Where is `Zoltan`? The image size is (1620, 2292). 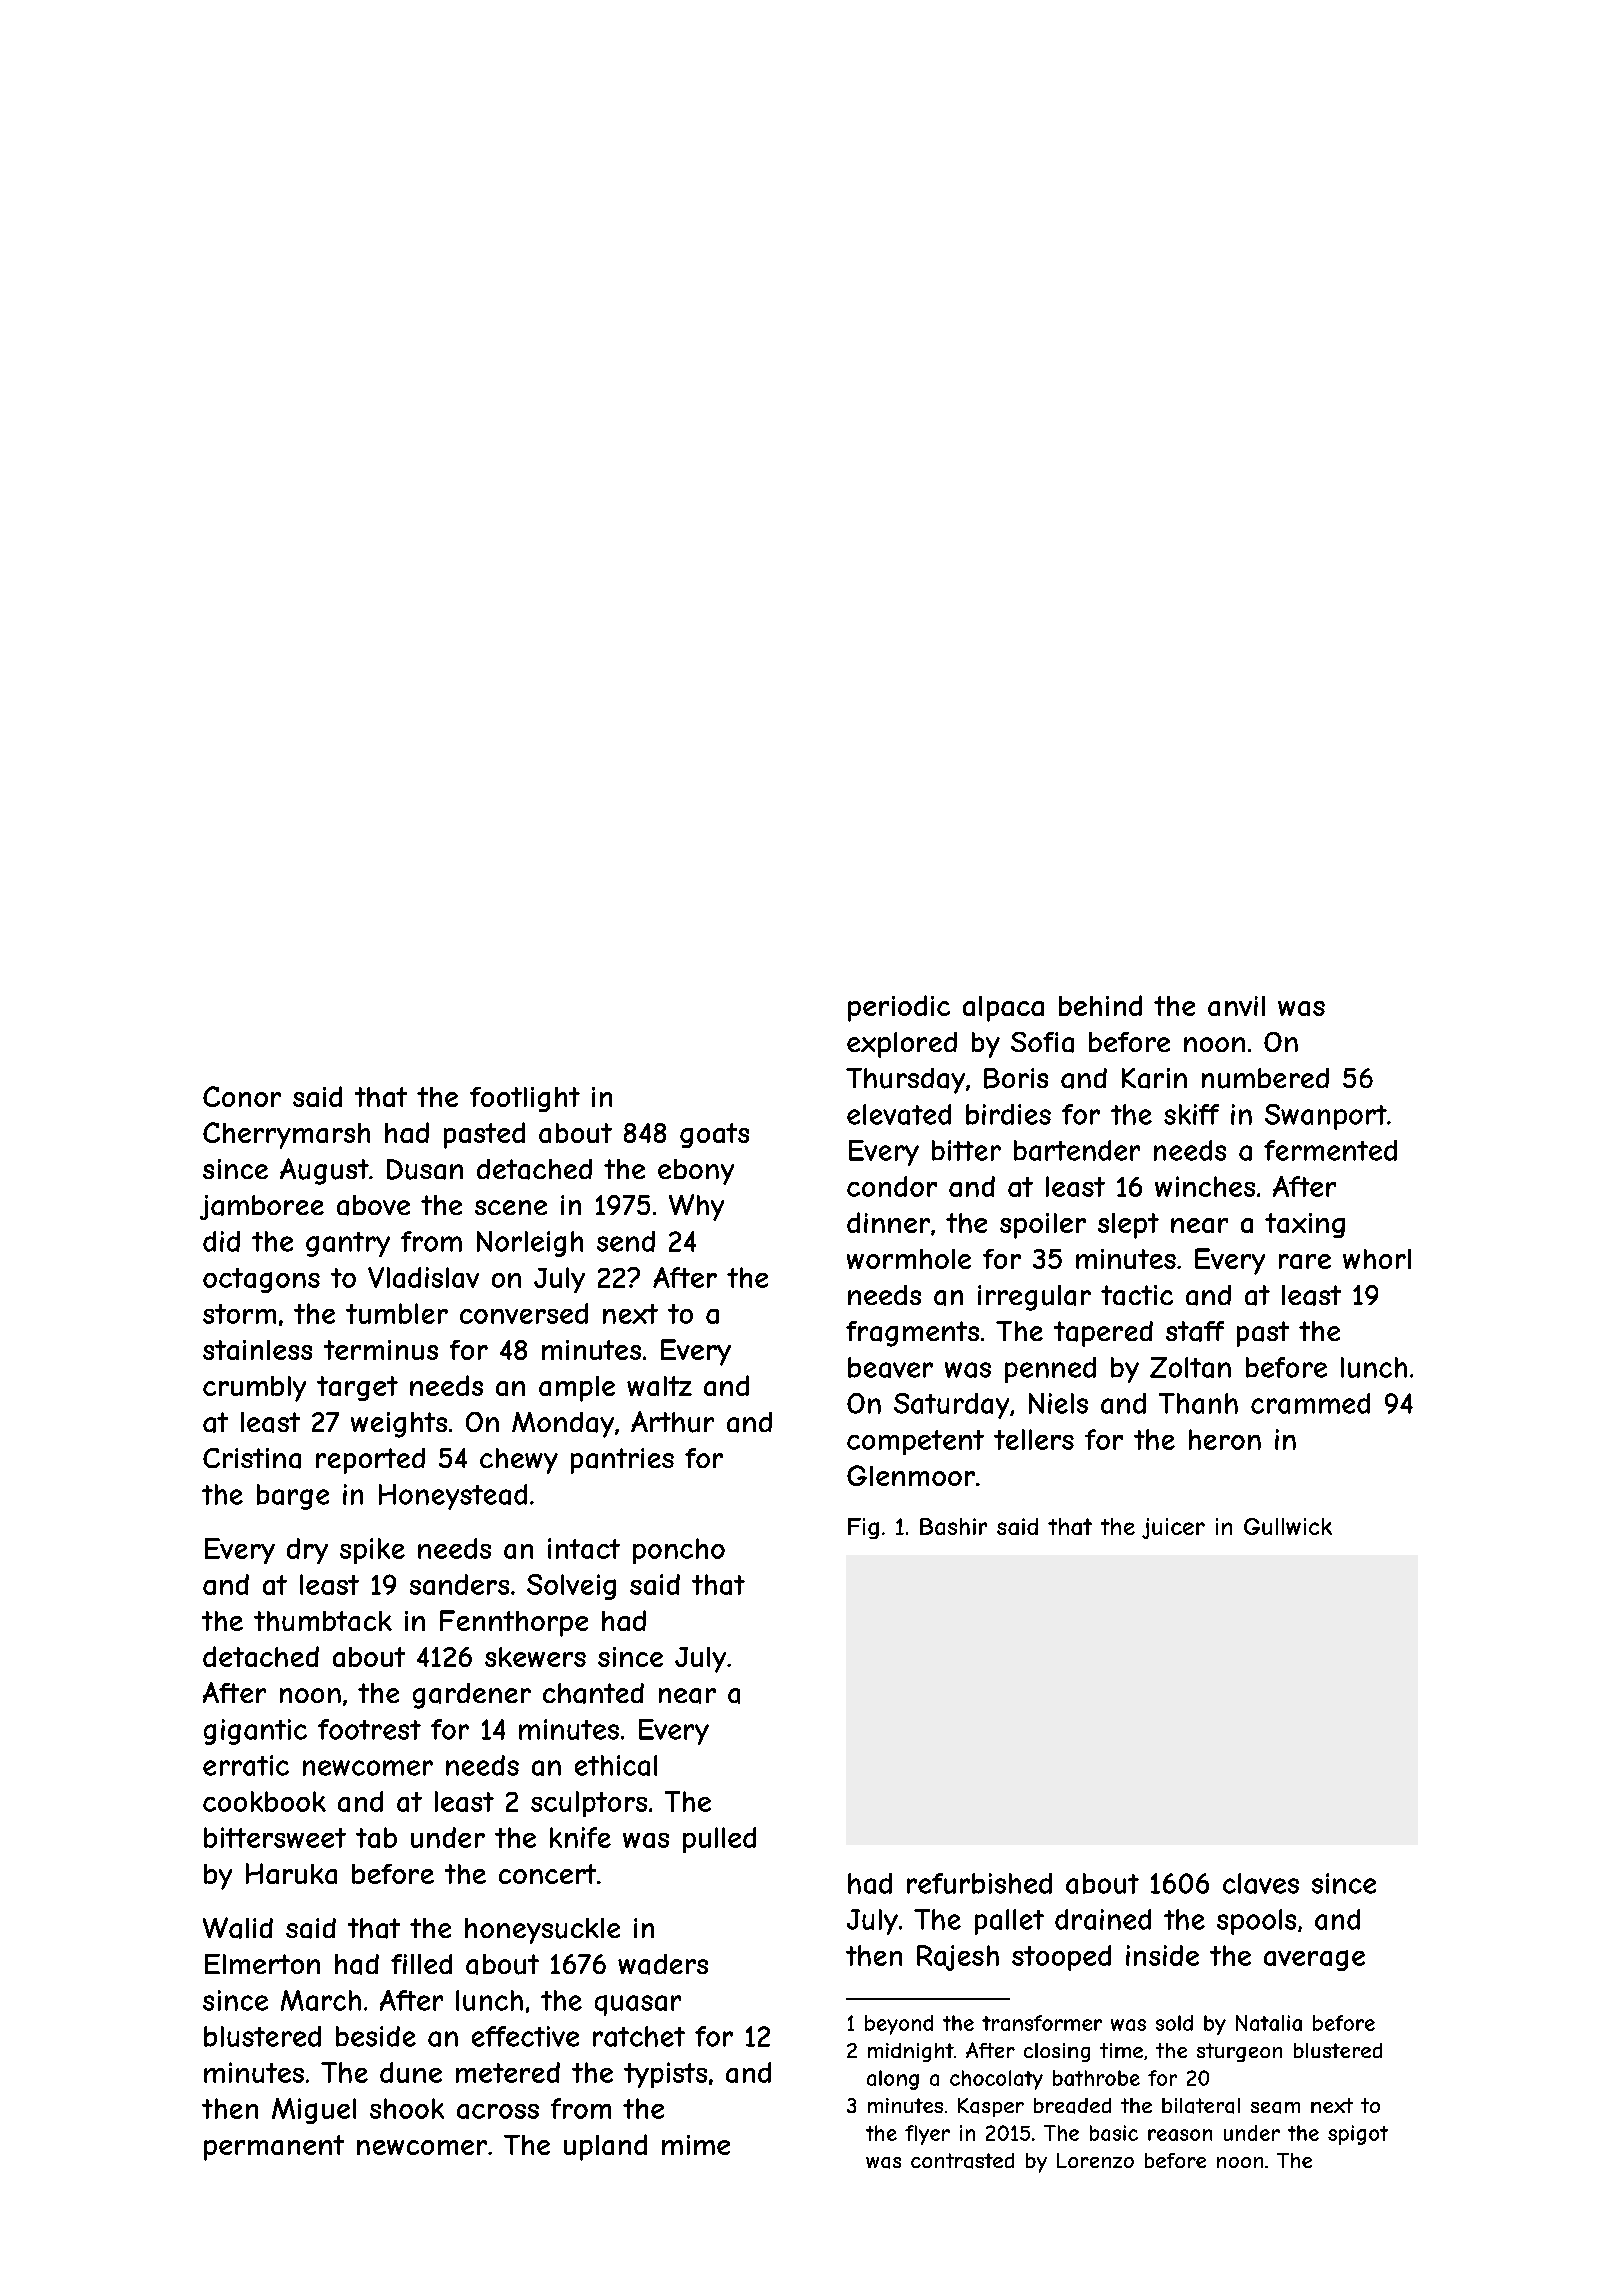 Zoltan is located at coordinates (1190, 1367).
